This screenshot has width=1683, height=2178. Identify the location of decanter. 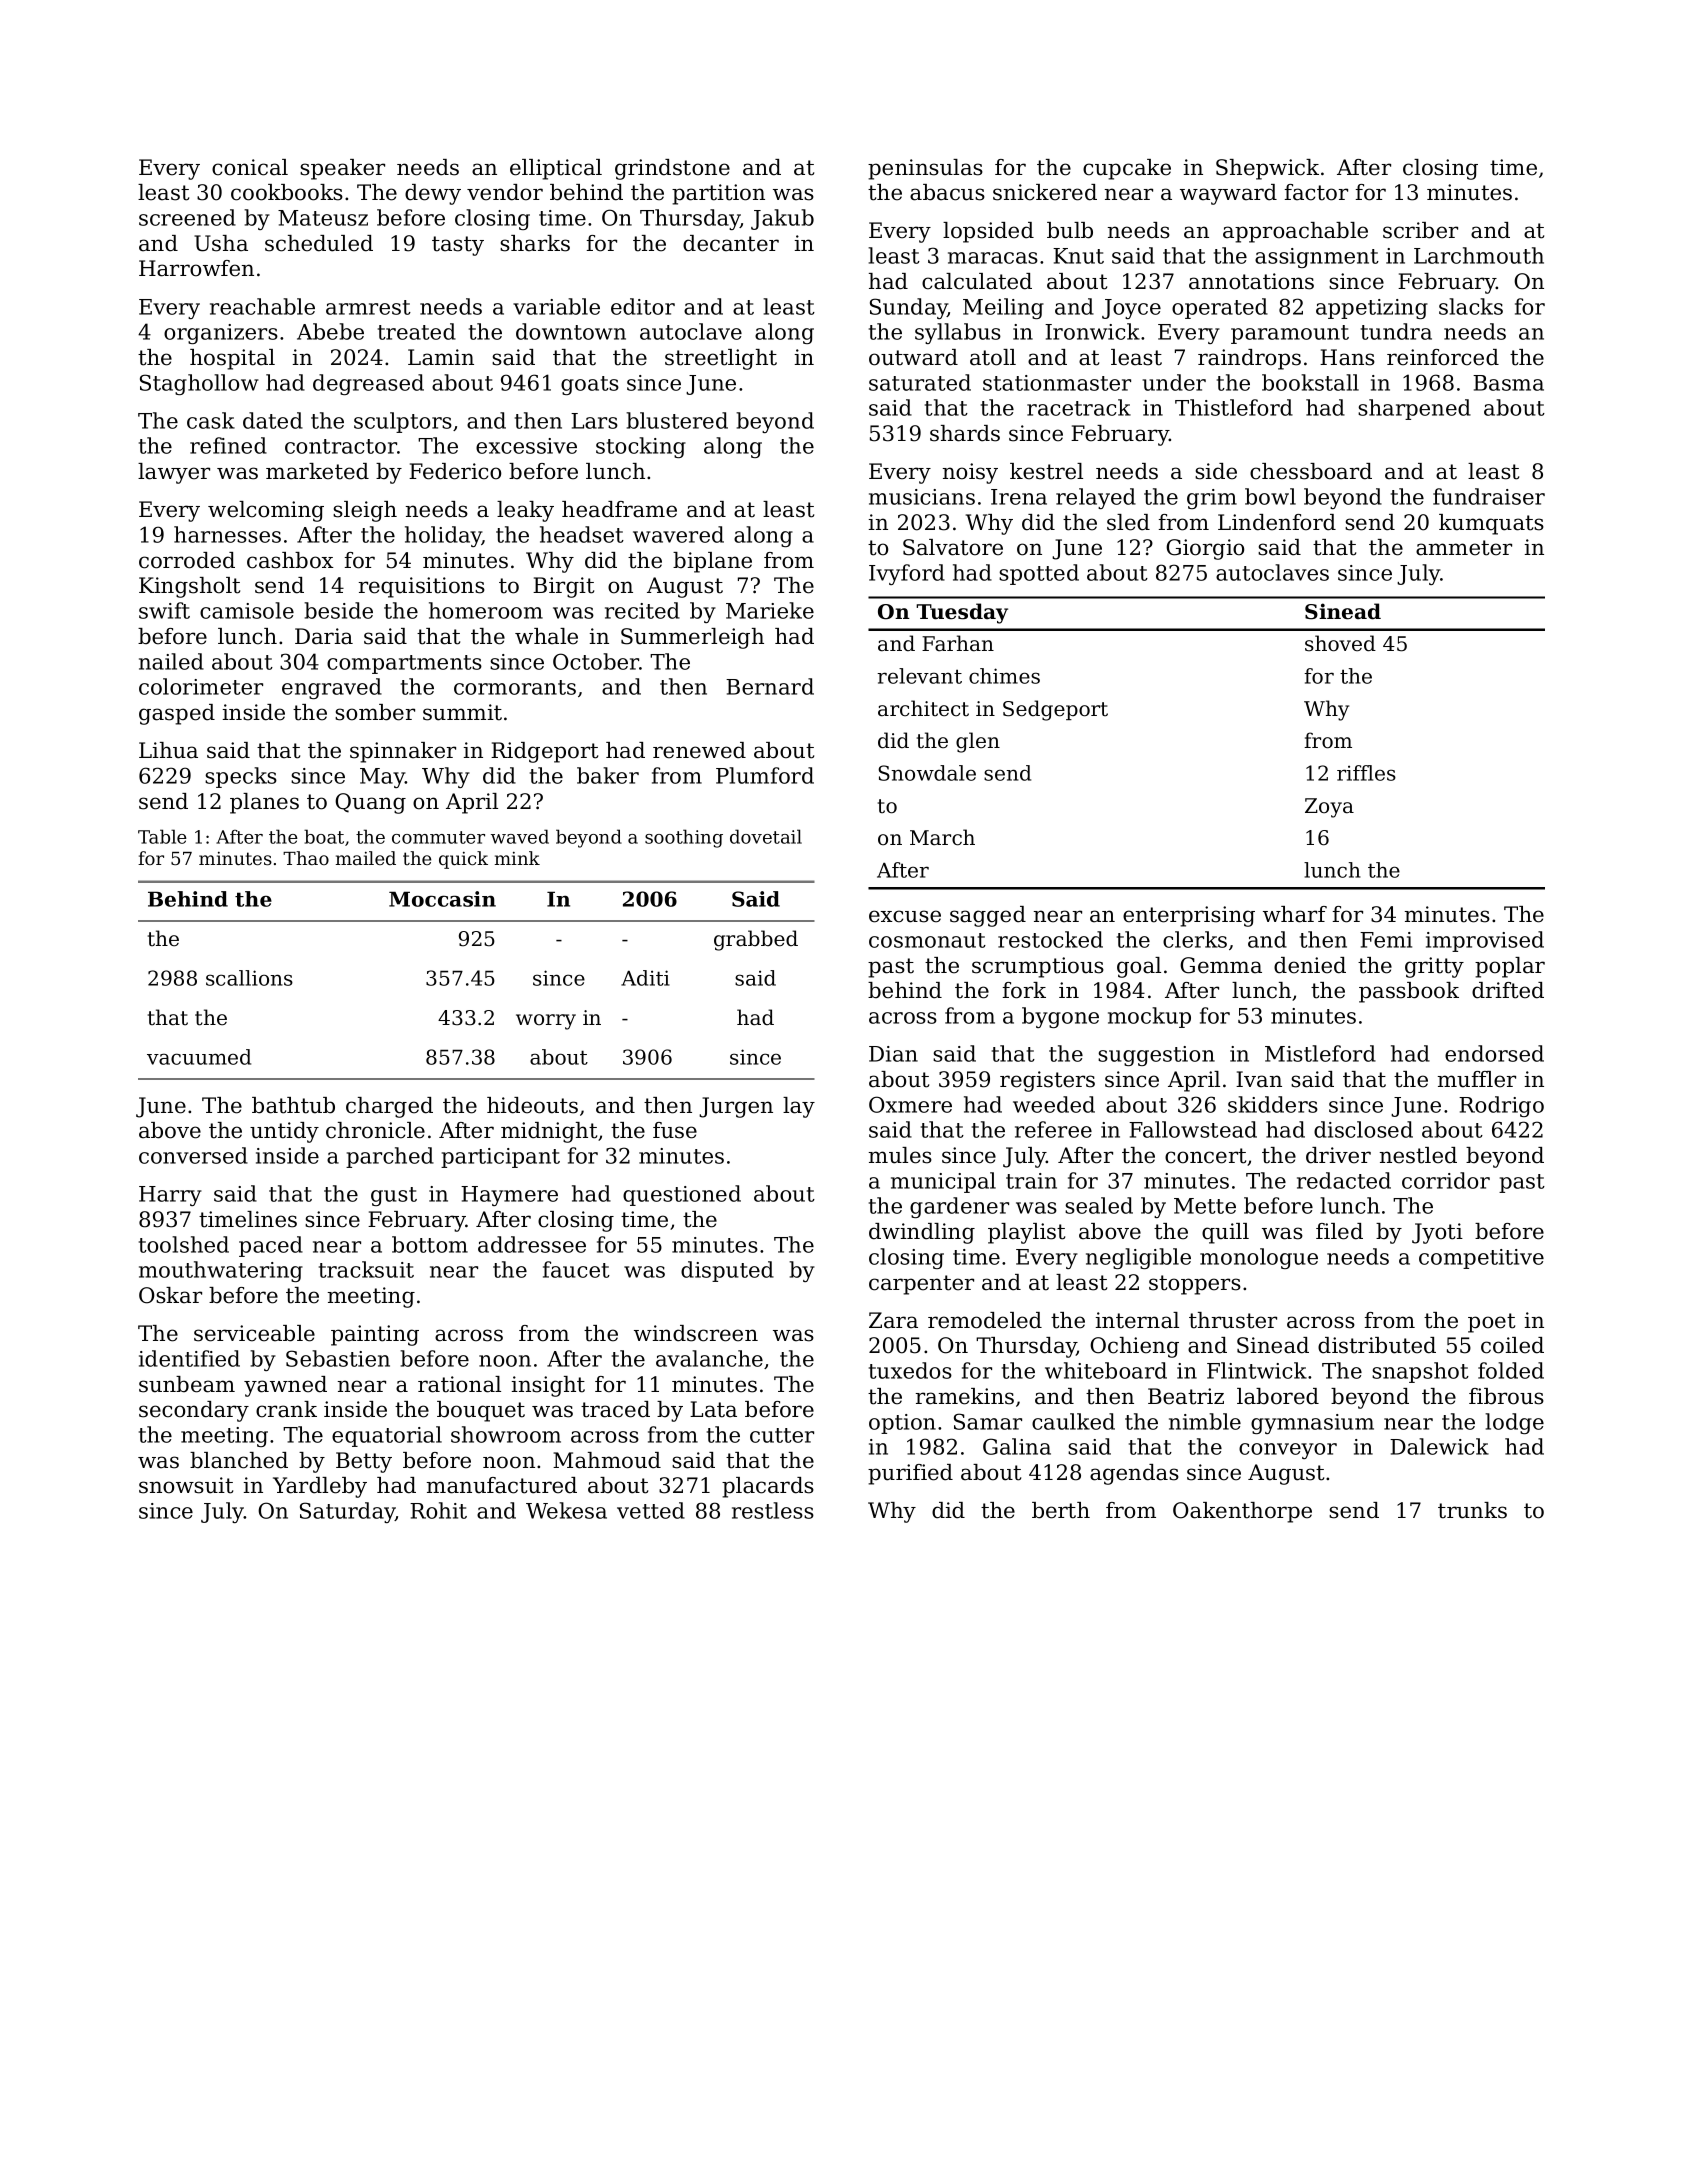
(731, 243).
